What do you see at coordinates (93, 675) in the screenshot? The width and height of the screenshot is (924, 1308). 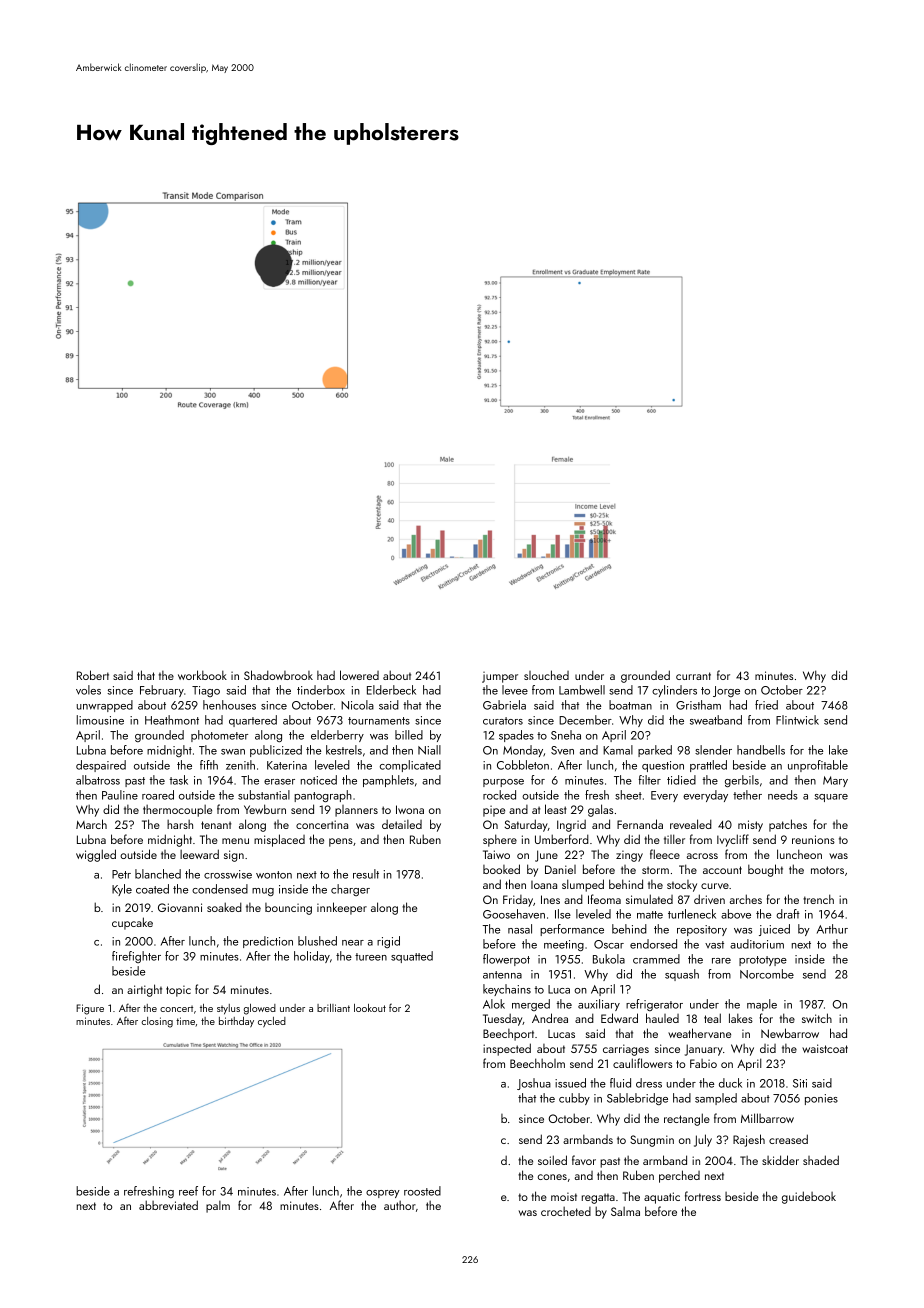 I see `Robert` at bounding box center [93, 675].
